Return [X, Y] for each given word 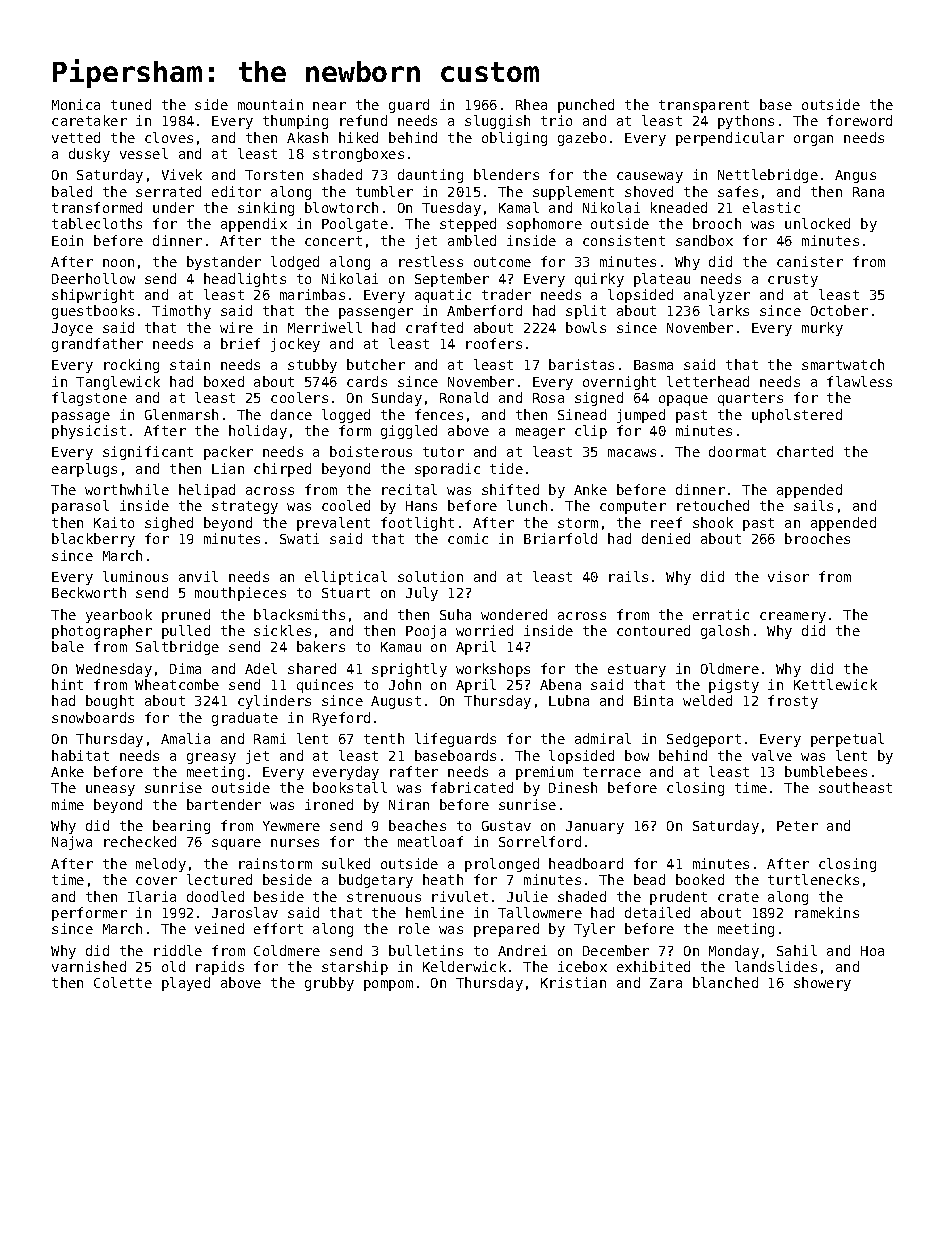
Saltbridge [177, 648]
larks [729, 310]
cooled [346, 505]
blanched [725, 982]
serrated [168, 191]
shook [713, 522]
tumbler [384, 191]
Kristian [573, 982]
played [186, 984]
